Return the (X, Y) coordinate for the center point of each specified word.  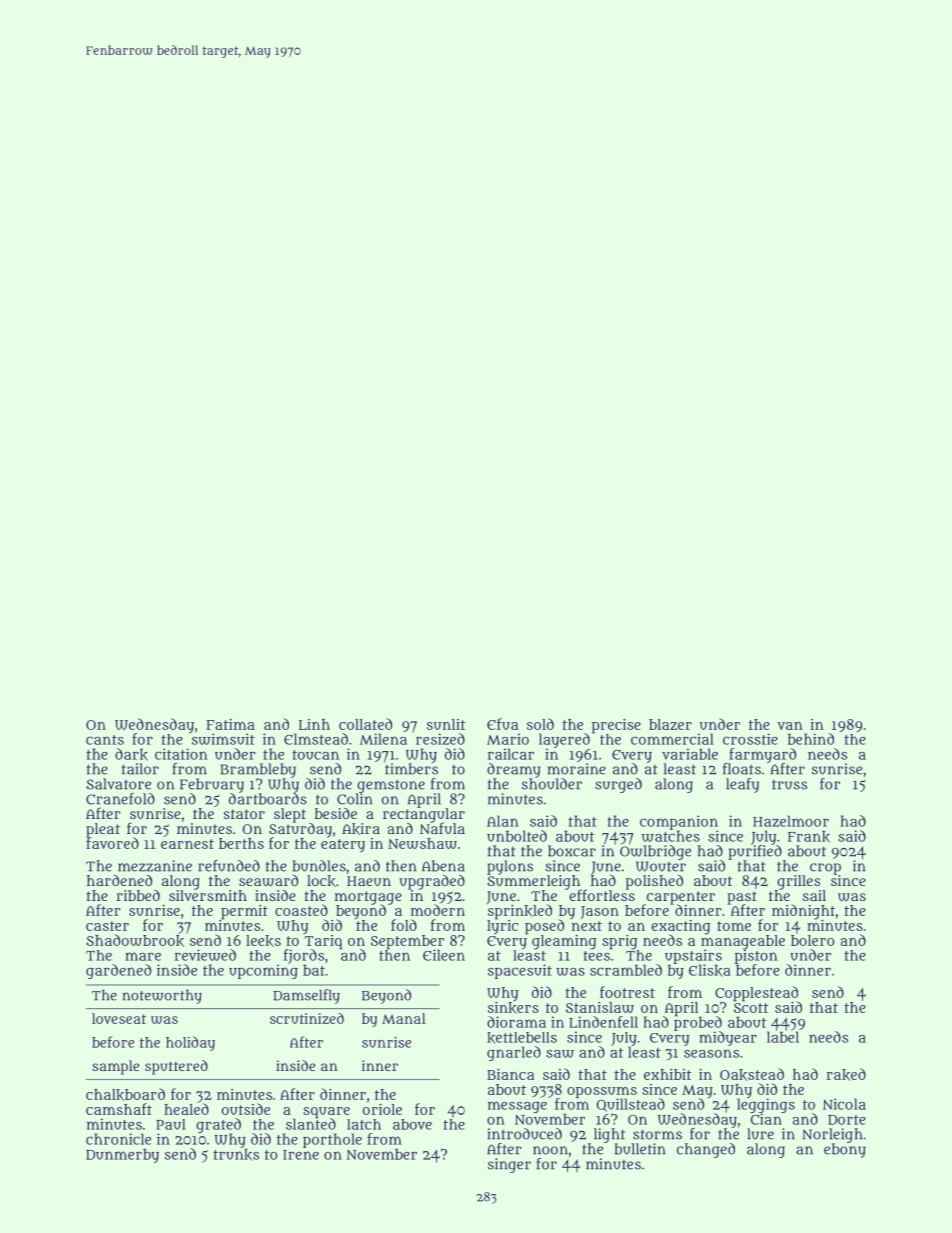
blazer (670, 724)
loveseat (119, 1018)
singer (509, 1165)
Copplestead (756, 993)
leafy (742, 785)
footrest (627, 992)
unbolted (517, 836)
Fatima (230, 724)
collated (365, 724)
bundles (319, 866)
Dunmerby (122, 1156)
